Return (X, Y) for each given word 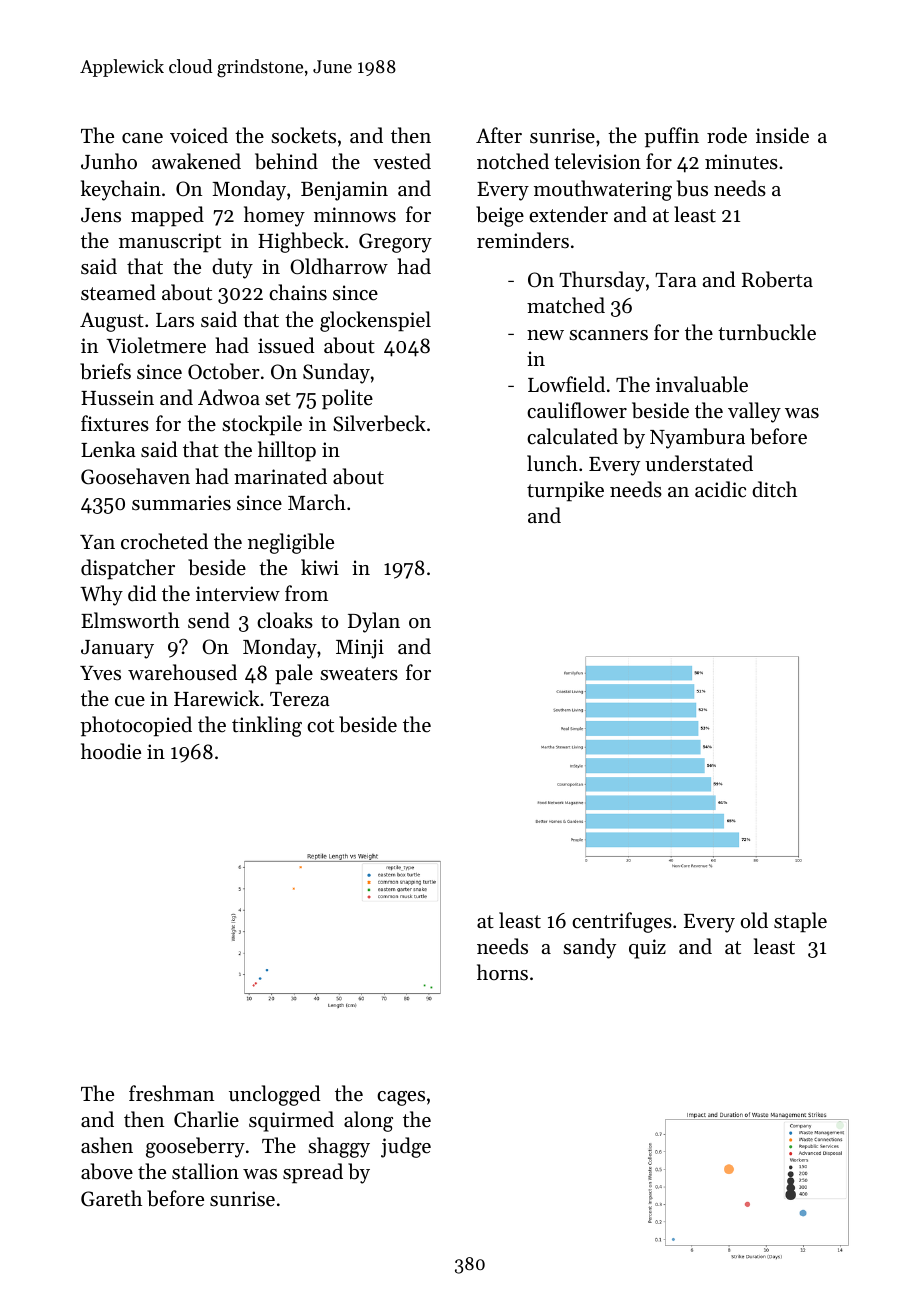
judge (406, 1147)
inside (782, 135)
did (142, 593)
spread (313, 1173)
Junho (109, 161)
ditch (774, 489)
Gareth (111, 1198)
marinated (280, 476)
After (499, 135)
